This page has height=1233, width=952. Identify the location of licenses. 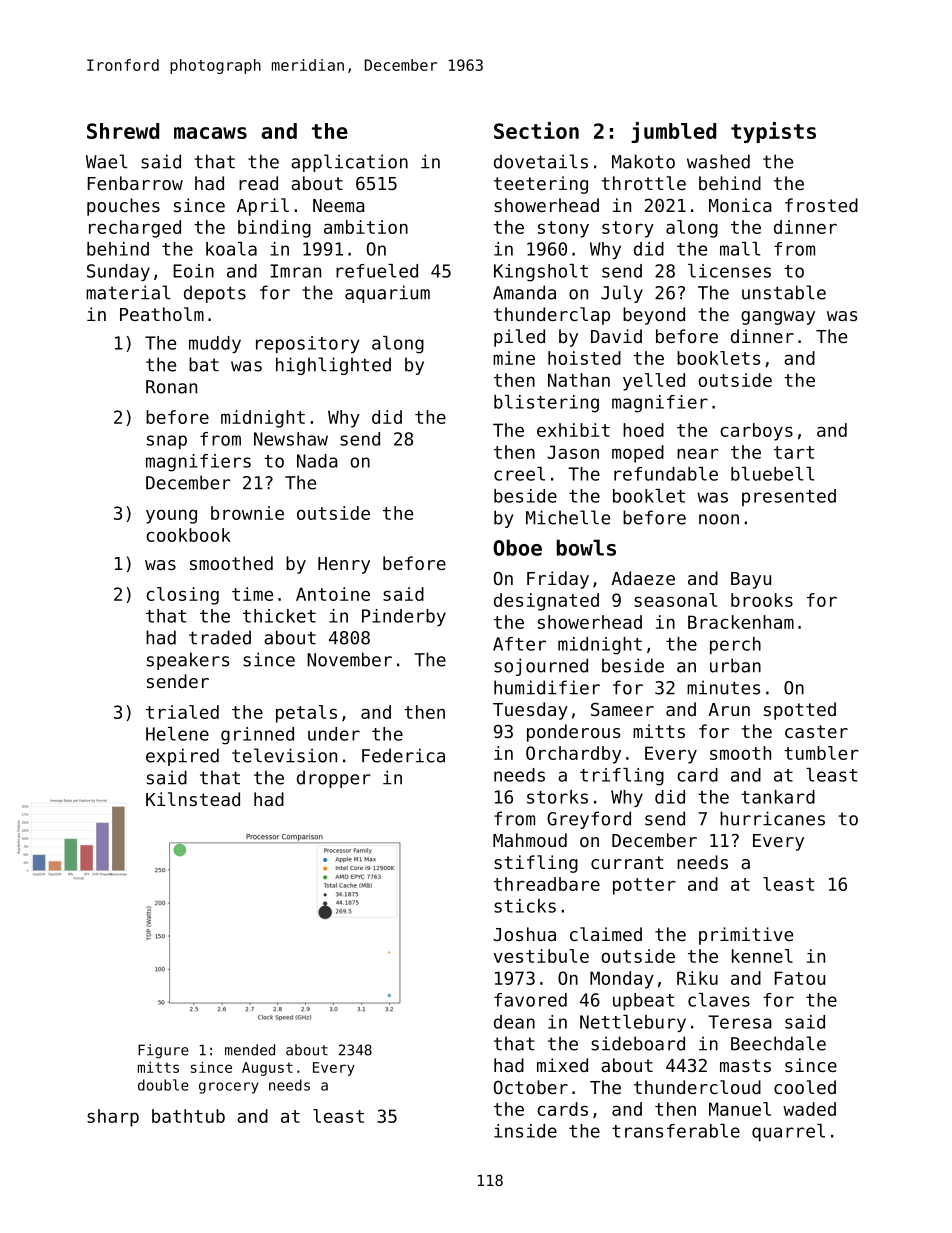
(729, 271).
